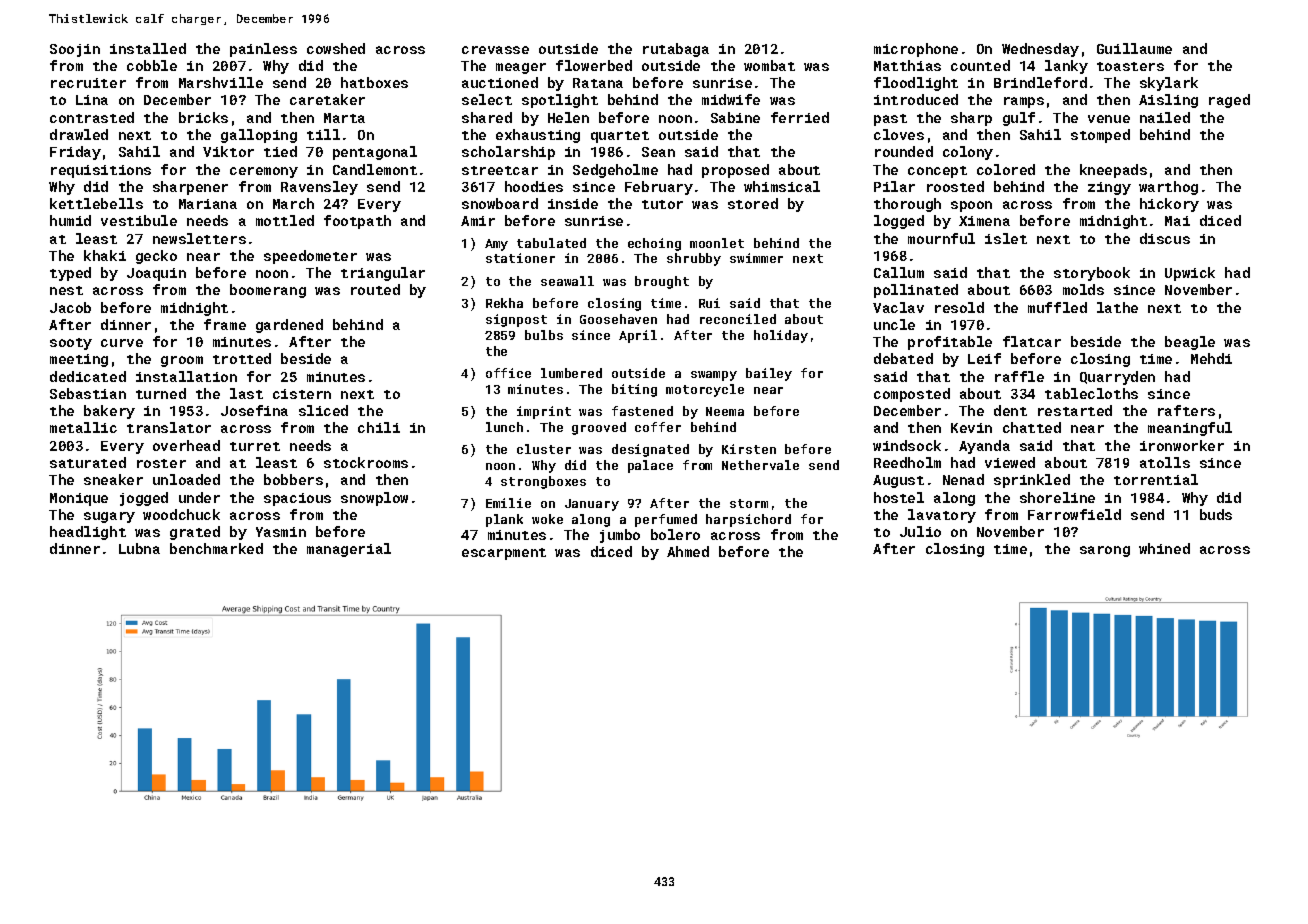  What do you see at coordinates (1006, 169) in the screenshot?
I see `colored` at bounding box center [1006, 169].
